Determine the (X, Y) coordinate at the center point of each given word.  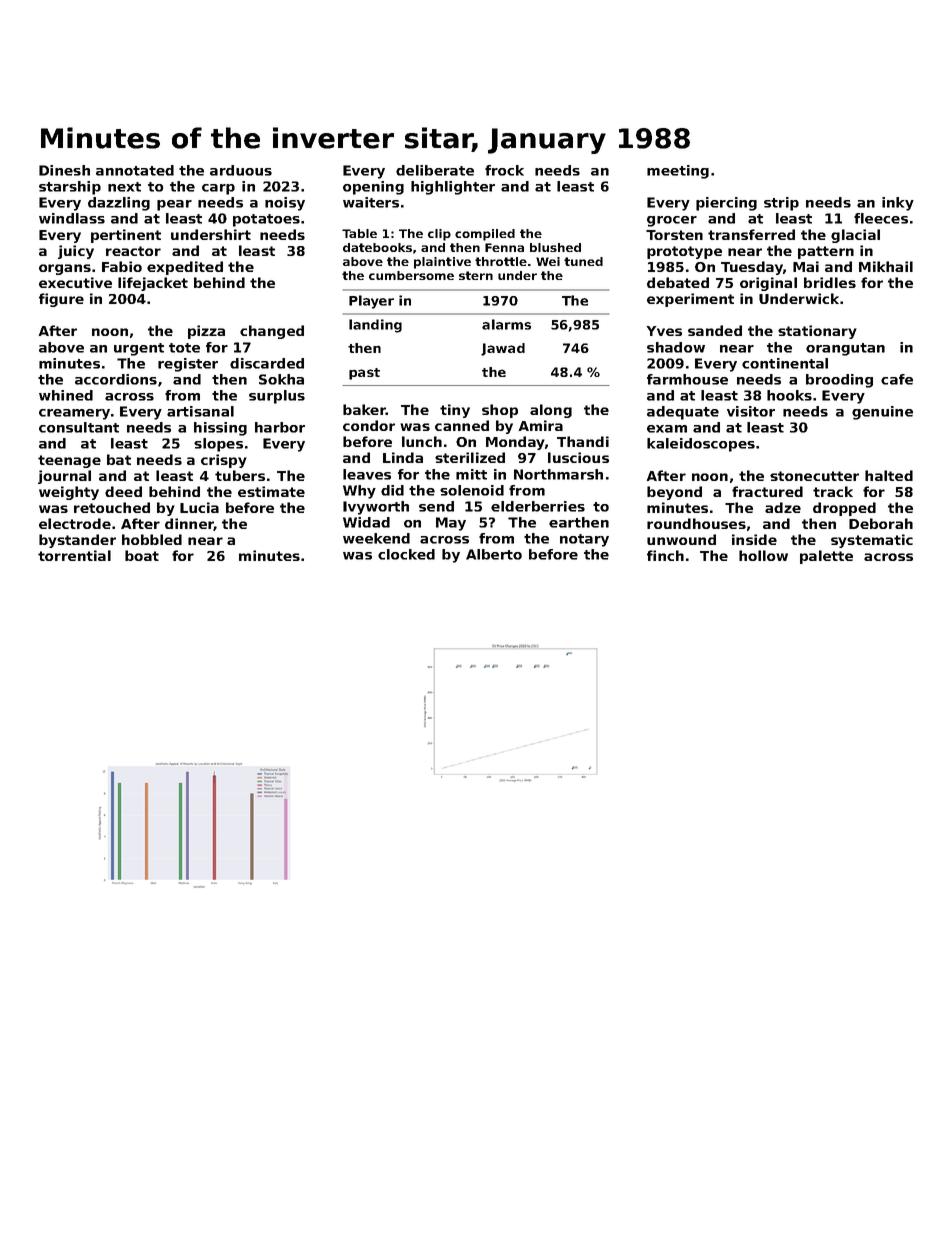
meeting (678, 172)
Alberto (494, 554)
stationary (817, 332)
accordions (116, 379)
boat (142, 555)
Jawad (503, 349)
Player (371, 302)
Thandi (583, 441)
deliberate (435, 170)
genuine (882, 413)
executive (75, 282)
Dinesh (64, 170)
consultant (79, 427)
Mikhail (886, 266)
